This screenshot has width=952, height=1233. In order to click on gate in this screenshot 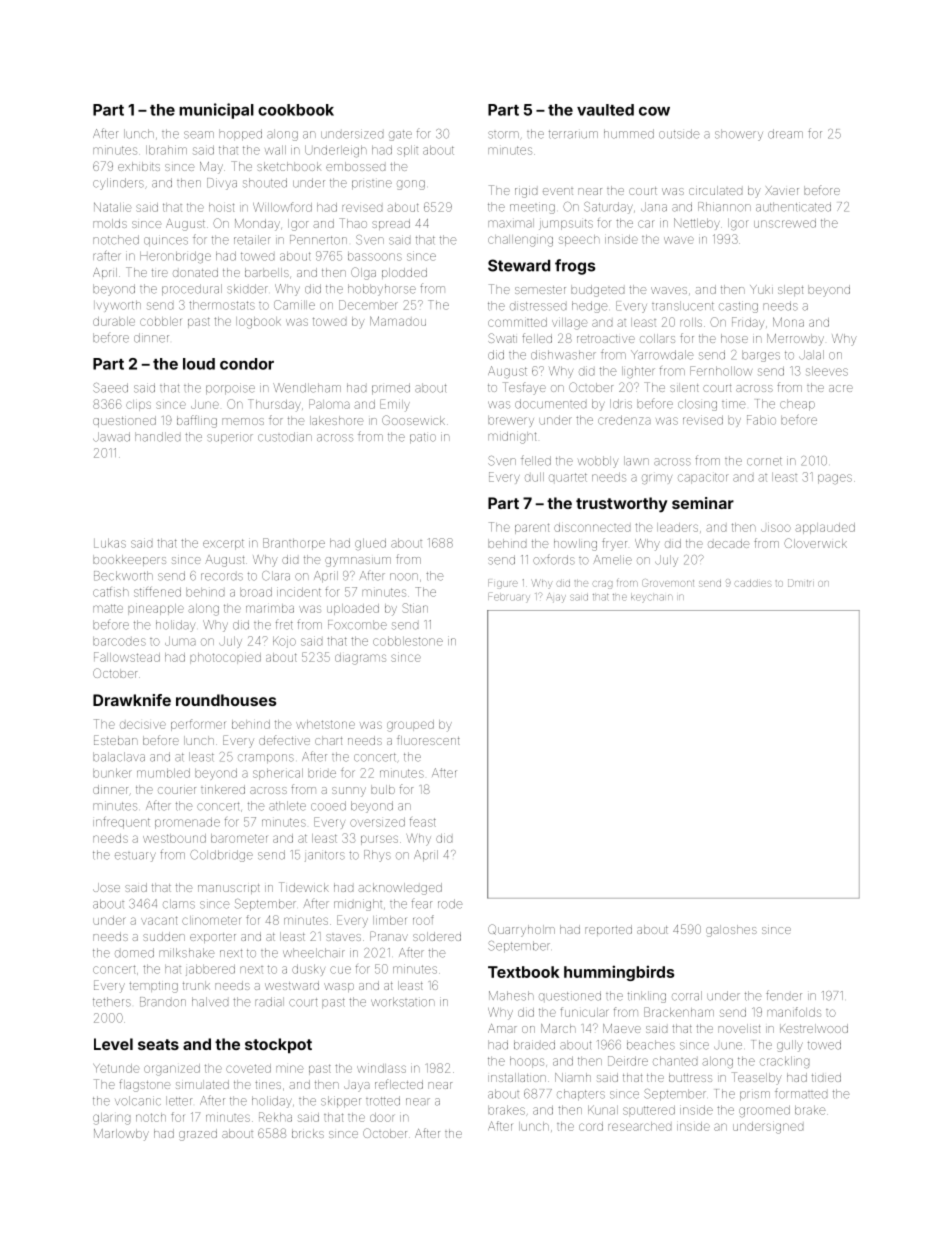, I will do `click(400, 135)`.
